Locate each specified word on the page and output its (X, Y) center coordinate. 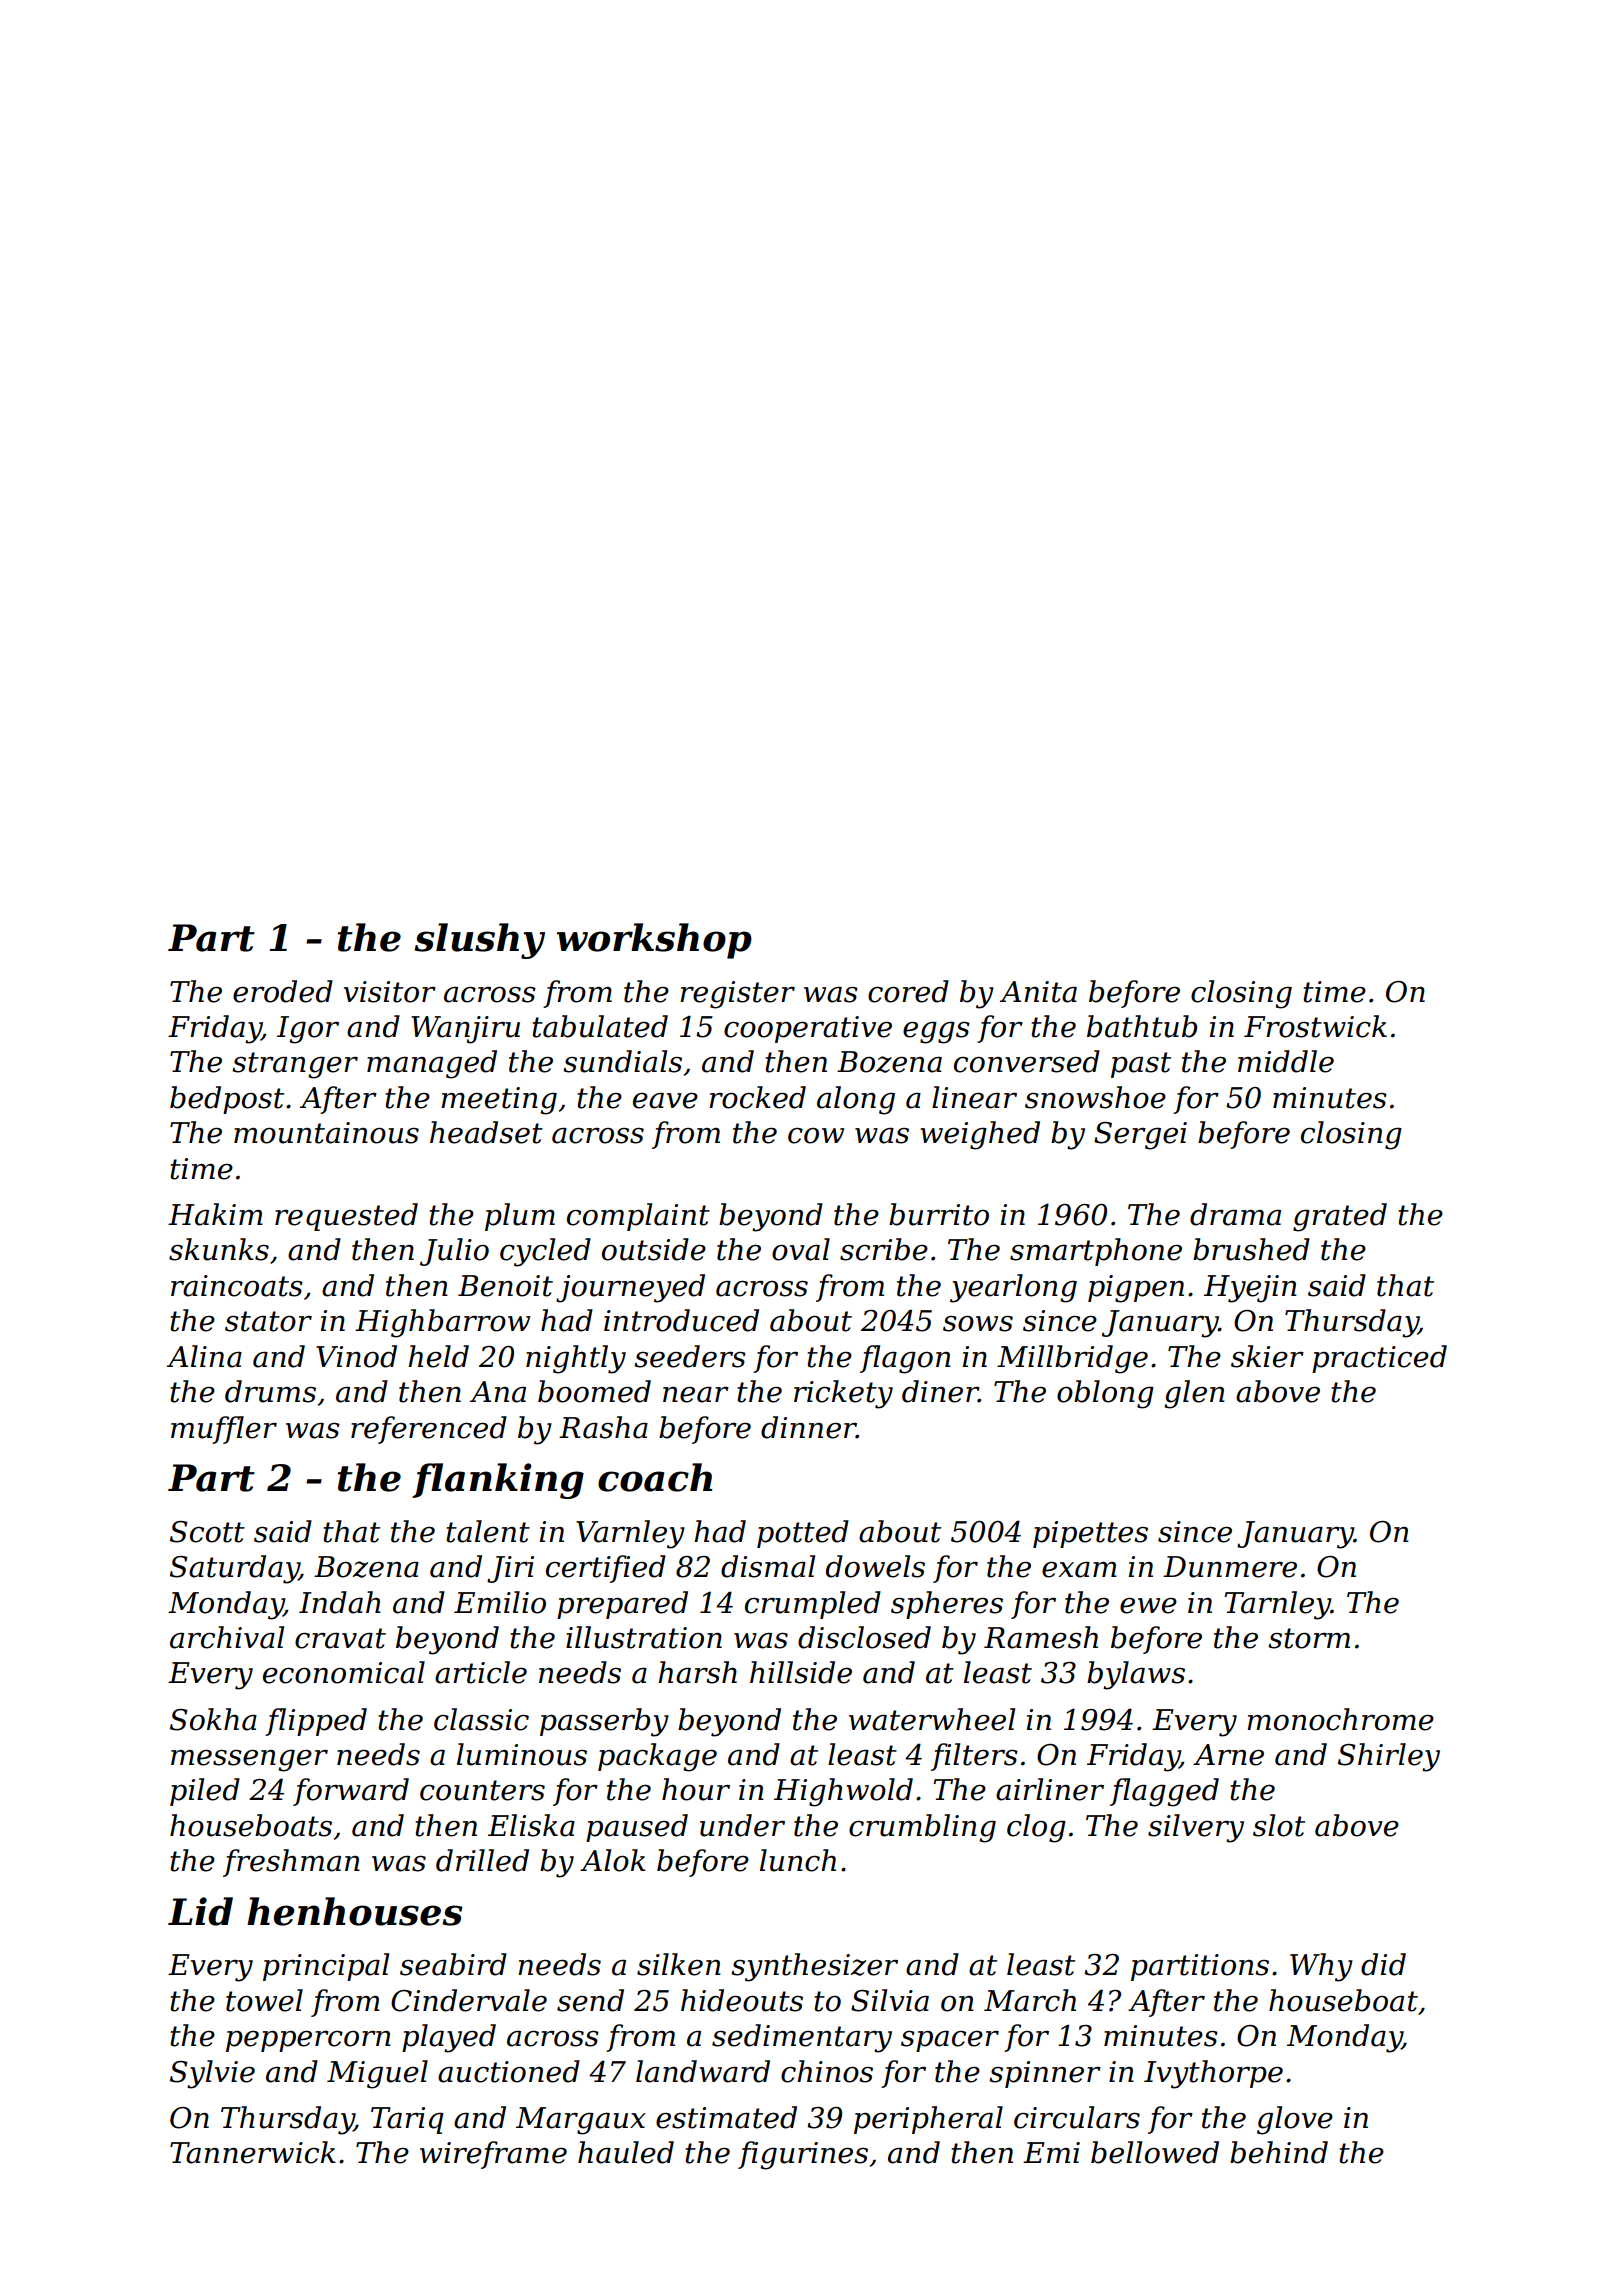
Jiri (510, 1569)
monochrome (1340, 1719)
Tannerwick (253, 2152)
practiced (1379, 1359)
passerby (604, 1722)
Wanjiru (465, 1030)
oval (801, 1249)
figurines (803, 2155)
